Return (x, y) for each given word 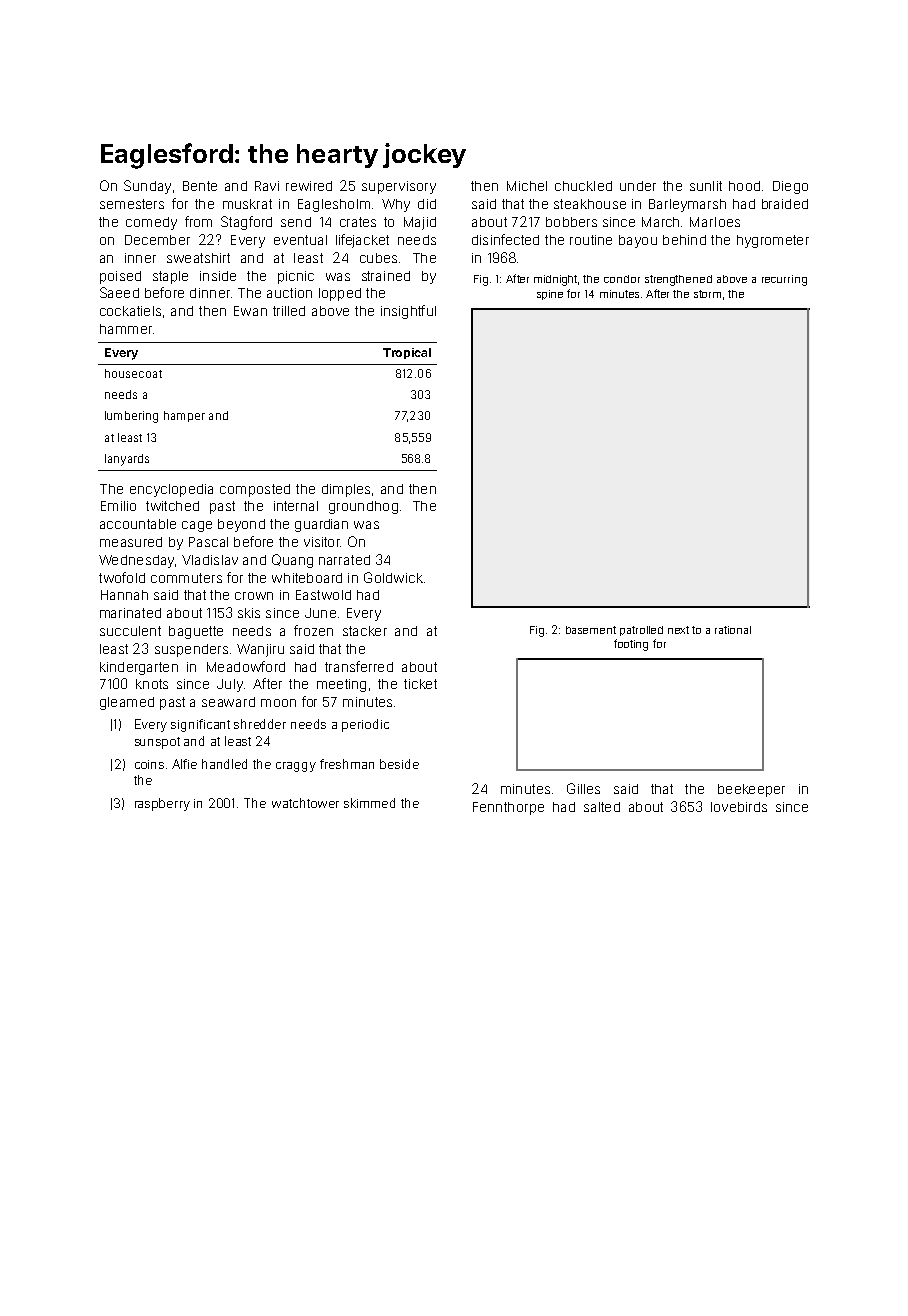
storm (707, 294)
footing (631, 645)
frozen (313, 630)
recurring (784, 280)
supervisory (399, 187)
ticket (420, 684)
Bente (200, 186)
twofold (122, 577)
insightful (408, 312)
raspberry (162, 804)
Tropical (407, 353)
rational (733, 630)
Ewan (250, 311)
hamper (184, 416)
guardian (321, 525)
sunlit (706, 186)
